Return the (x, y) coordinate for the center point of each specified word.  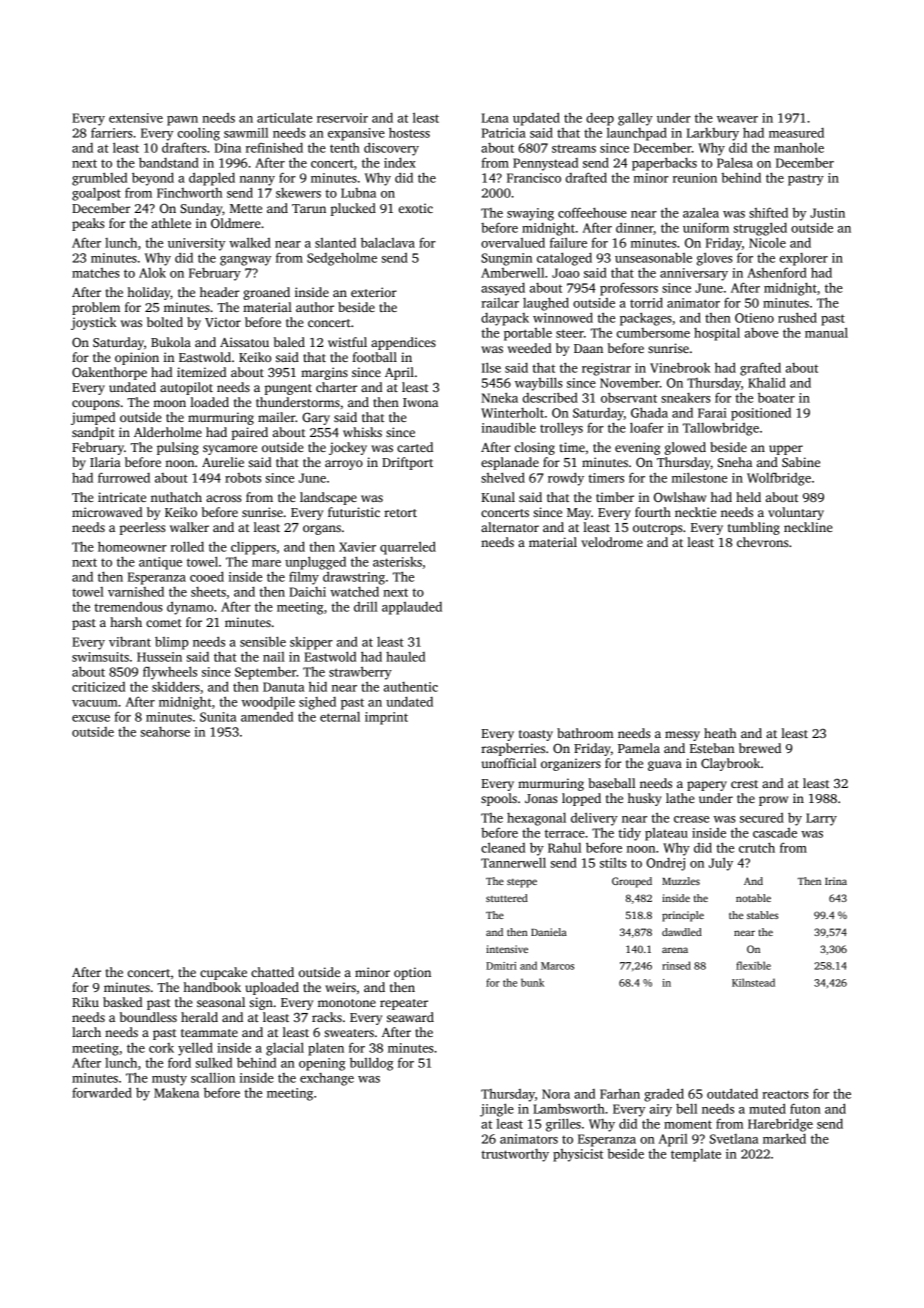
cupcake (223, 973)
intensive (507, 949)
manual (826, 332)
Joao (565, 273)
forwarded (102, 1092)
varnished (136, 592)
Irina (836, 881)
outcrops (658, 529)
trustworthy (515, 1155)
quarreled (408, 548)
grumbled (99, 179)
